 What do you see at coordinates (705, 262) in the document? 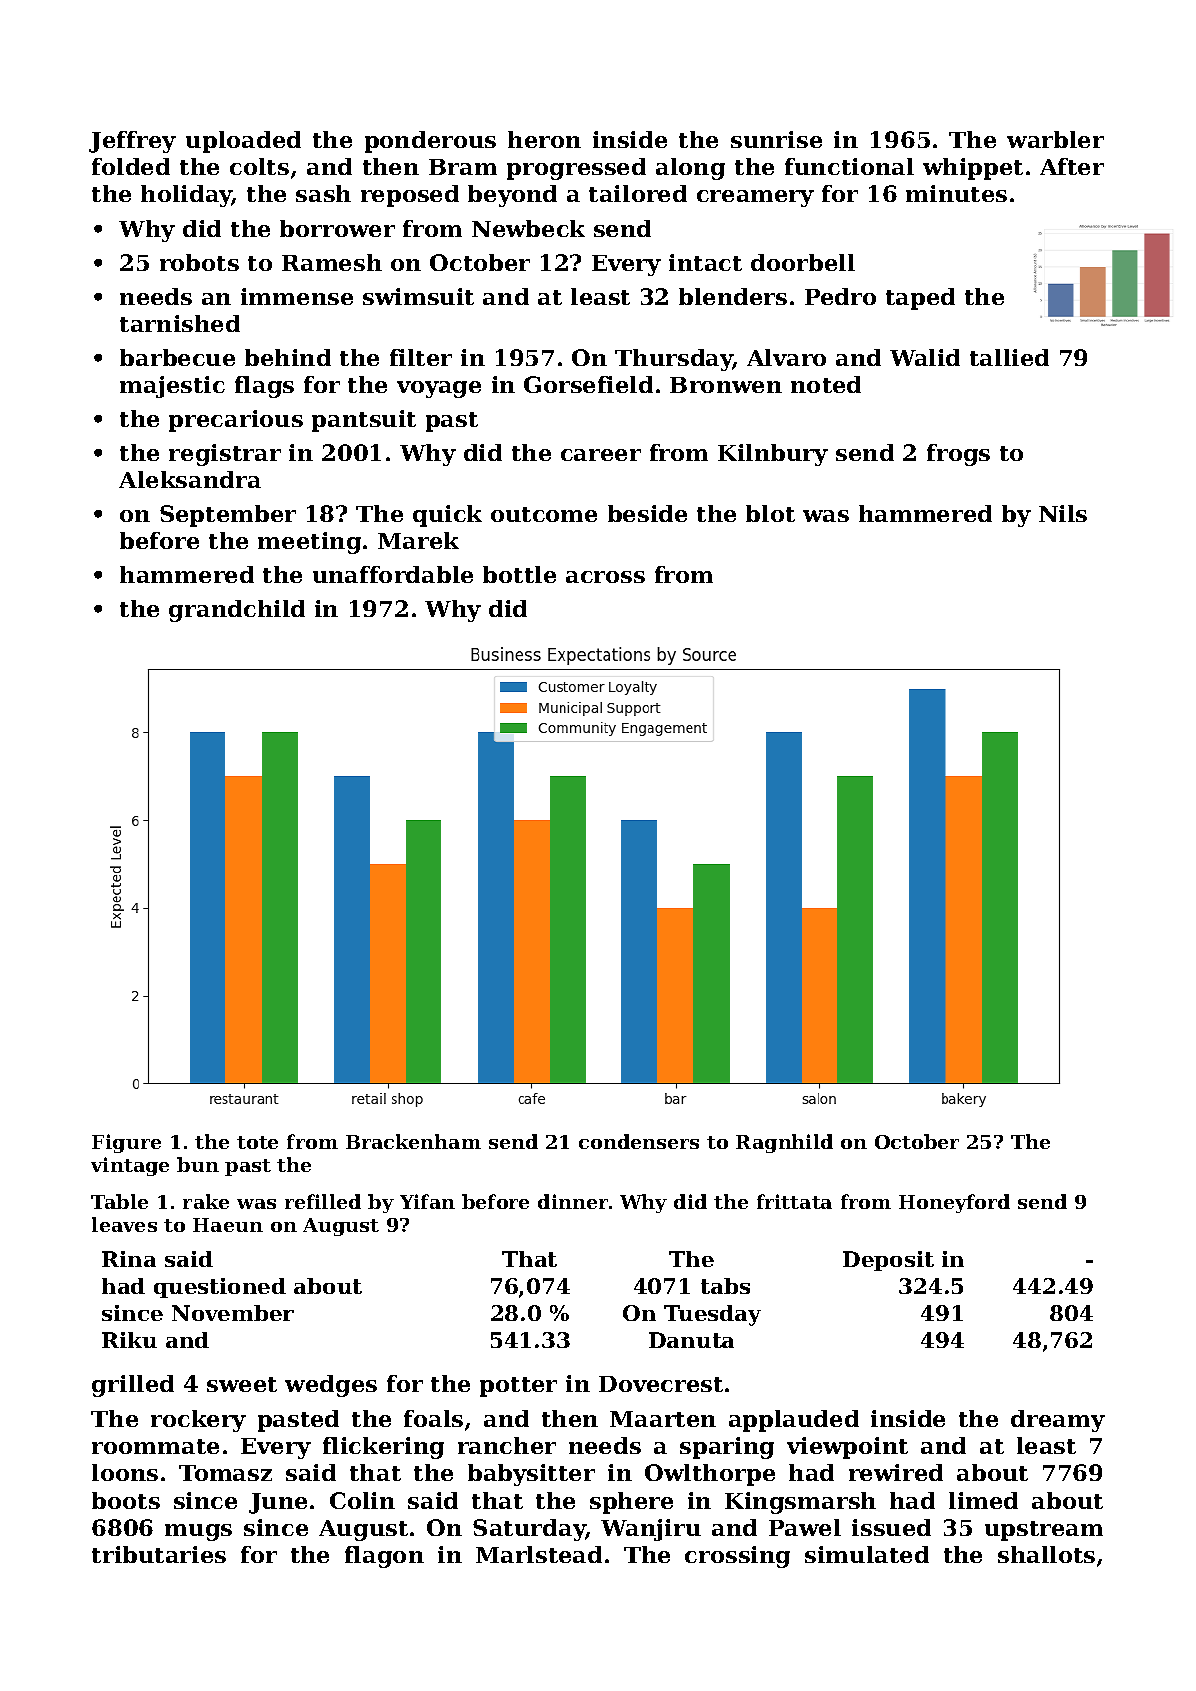
I see `intact` at bounding box center [705, 262].
